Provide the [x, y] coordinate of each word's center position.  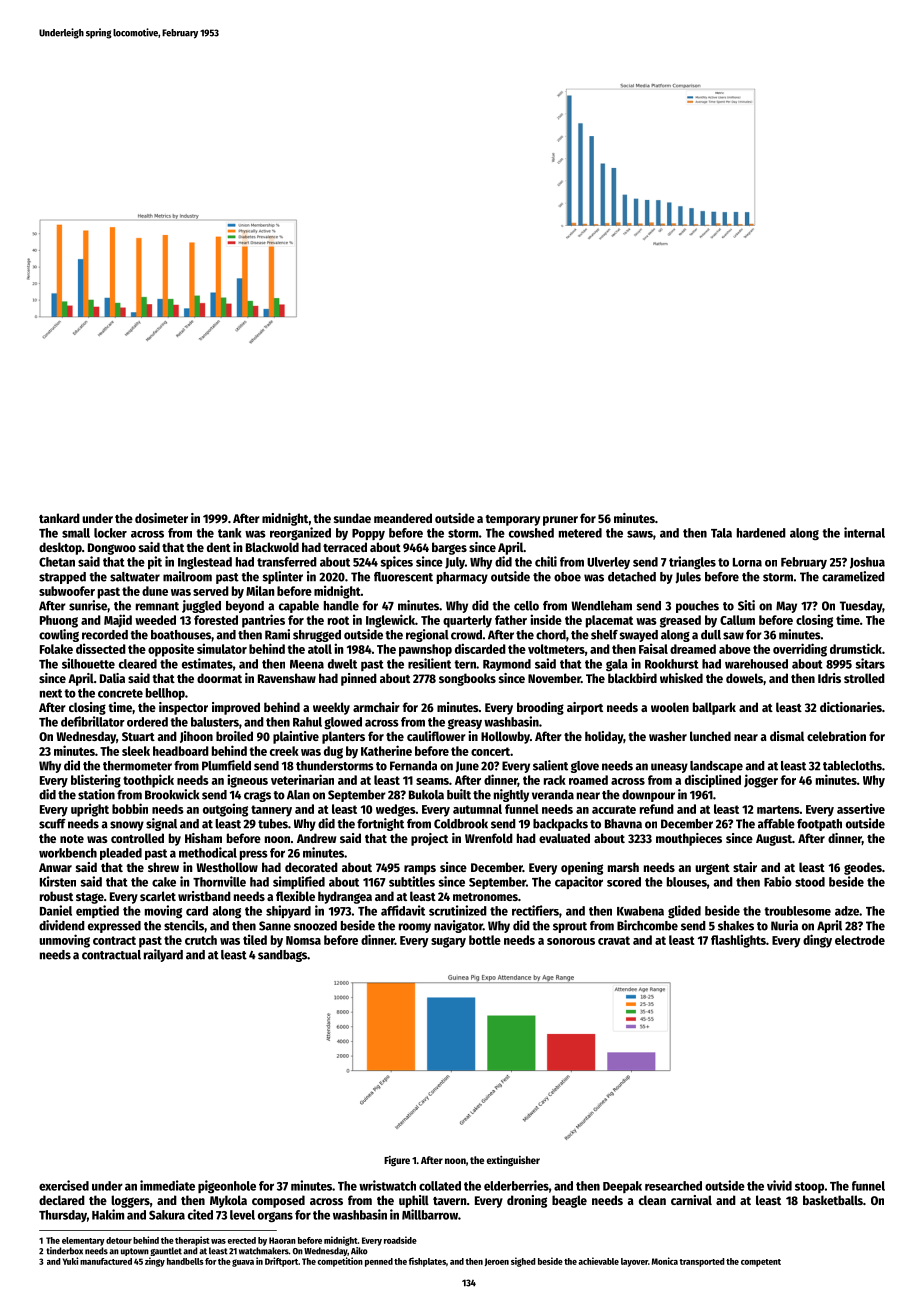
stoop [809, 1187]
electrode [860, 940]
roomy [415, 928]
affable [776, 824]
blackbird [632, 678]
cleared [138, 664]
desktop [60, 548]
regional [427, 635]
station [96, 794]
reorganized [300, 533]
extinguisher [513, 1161]
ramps [420, 870]
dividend [62, 925]
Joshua [867, 563]
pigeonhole [227, 1187]
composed [278, 1201]
